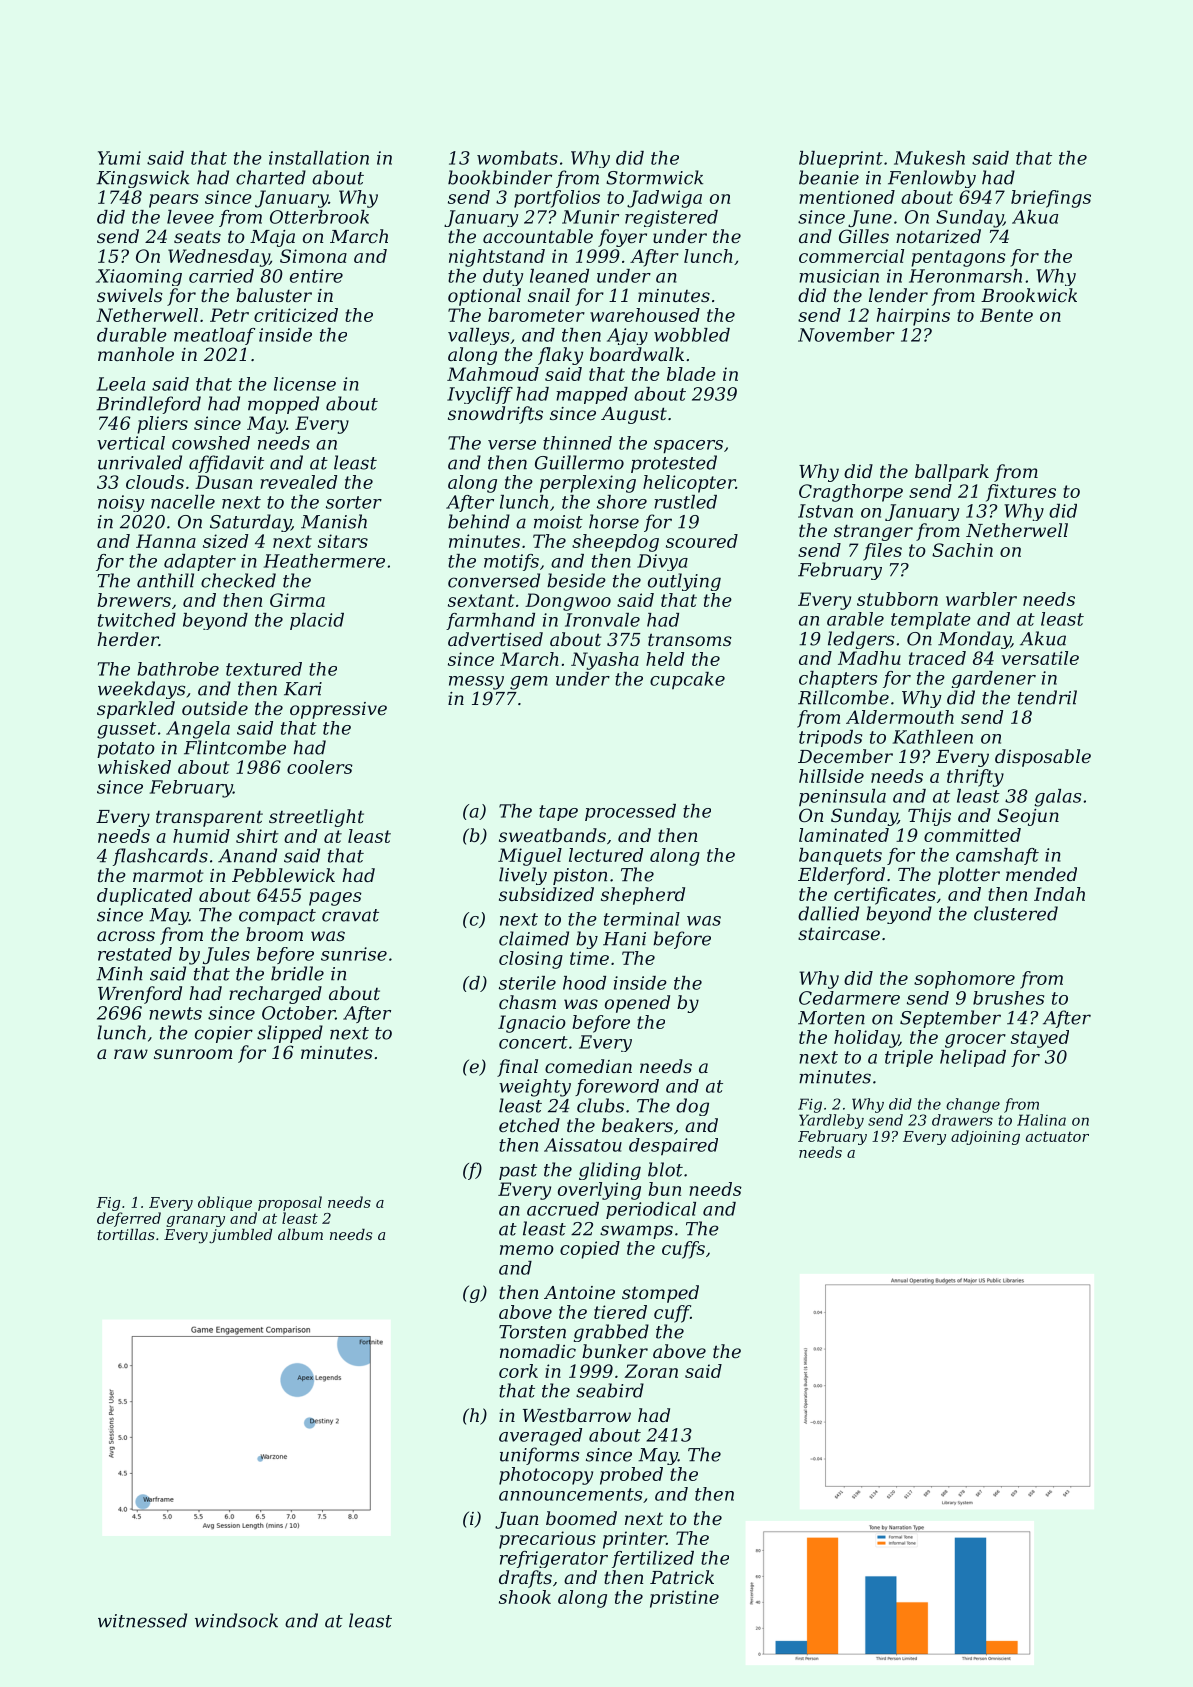  I want to click on pristine, so click(684, 1599).
